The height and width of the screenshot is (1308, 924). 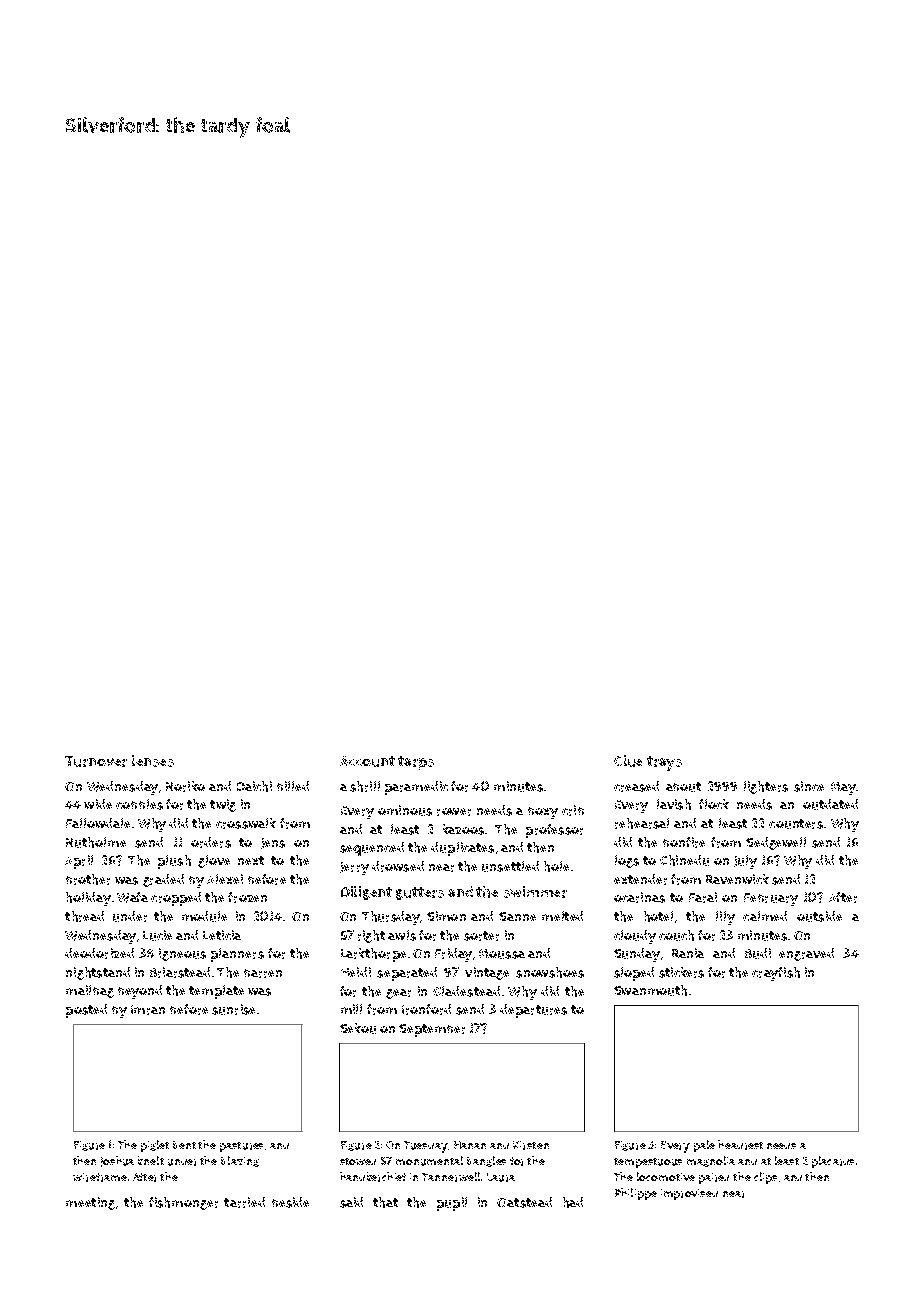 What do you see at coordinates (426, 1147) in the screenshot?
I see `Tuesday` at bounding box center [426, 1147].
